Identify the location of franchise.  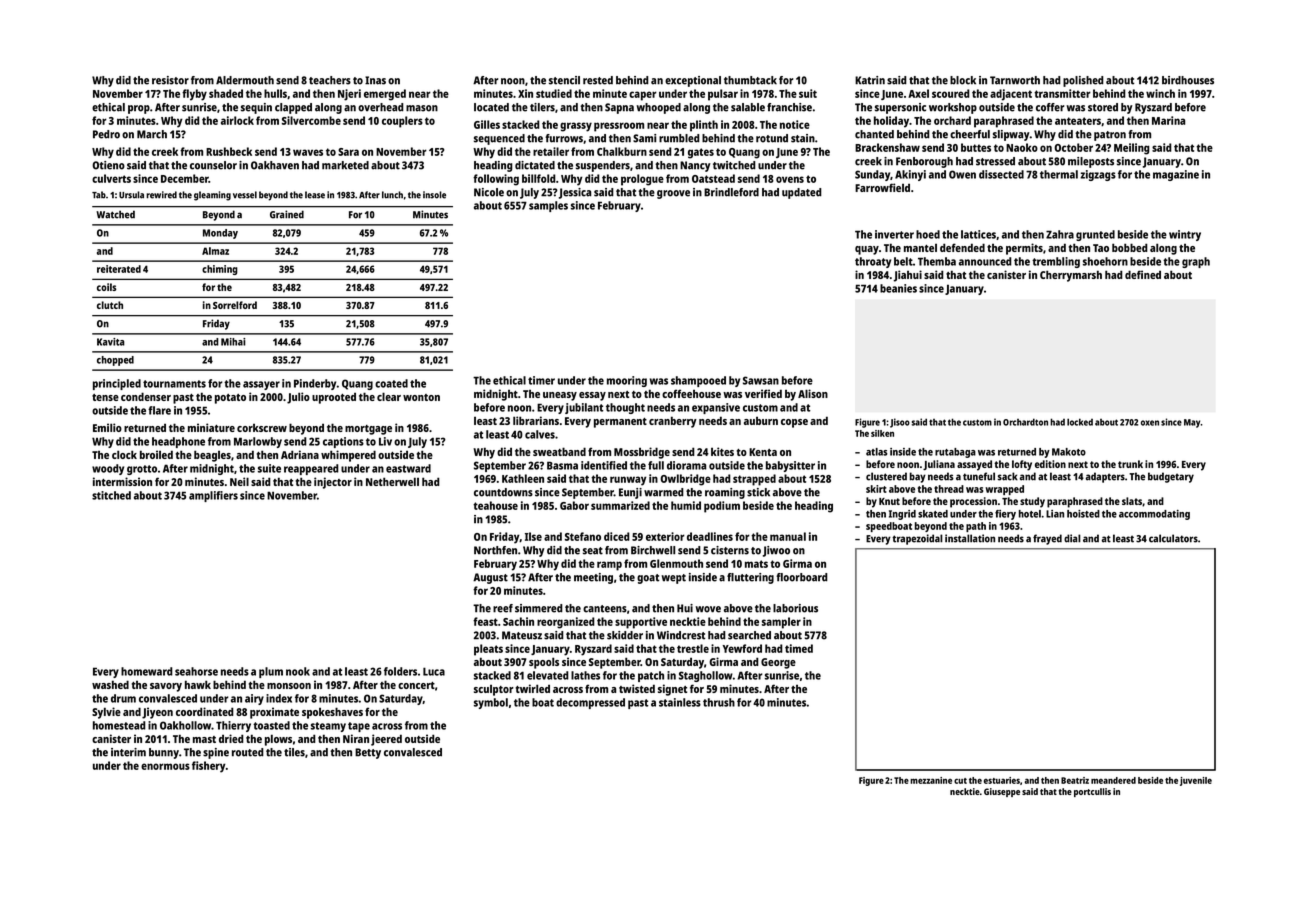
(789, 107).
